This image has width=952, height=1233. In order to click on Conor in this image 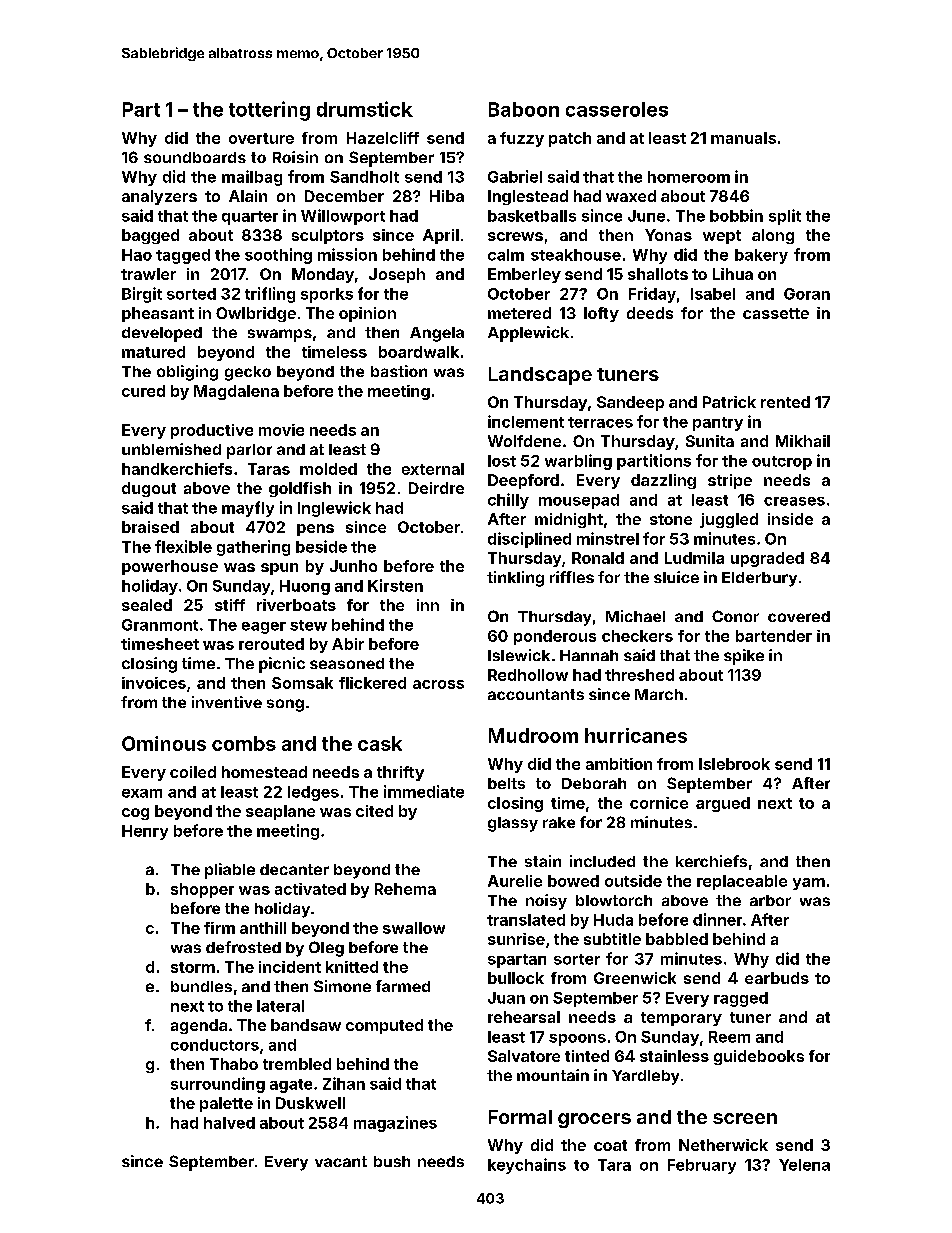, I will do `click(735, 616)`.
